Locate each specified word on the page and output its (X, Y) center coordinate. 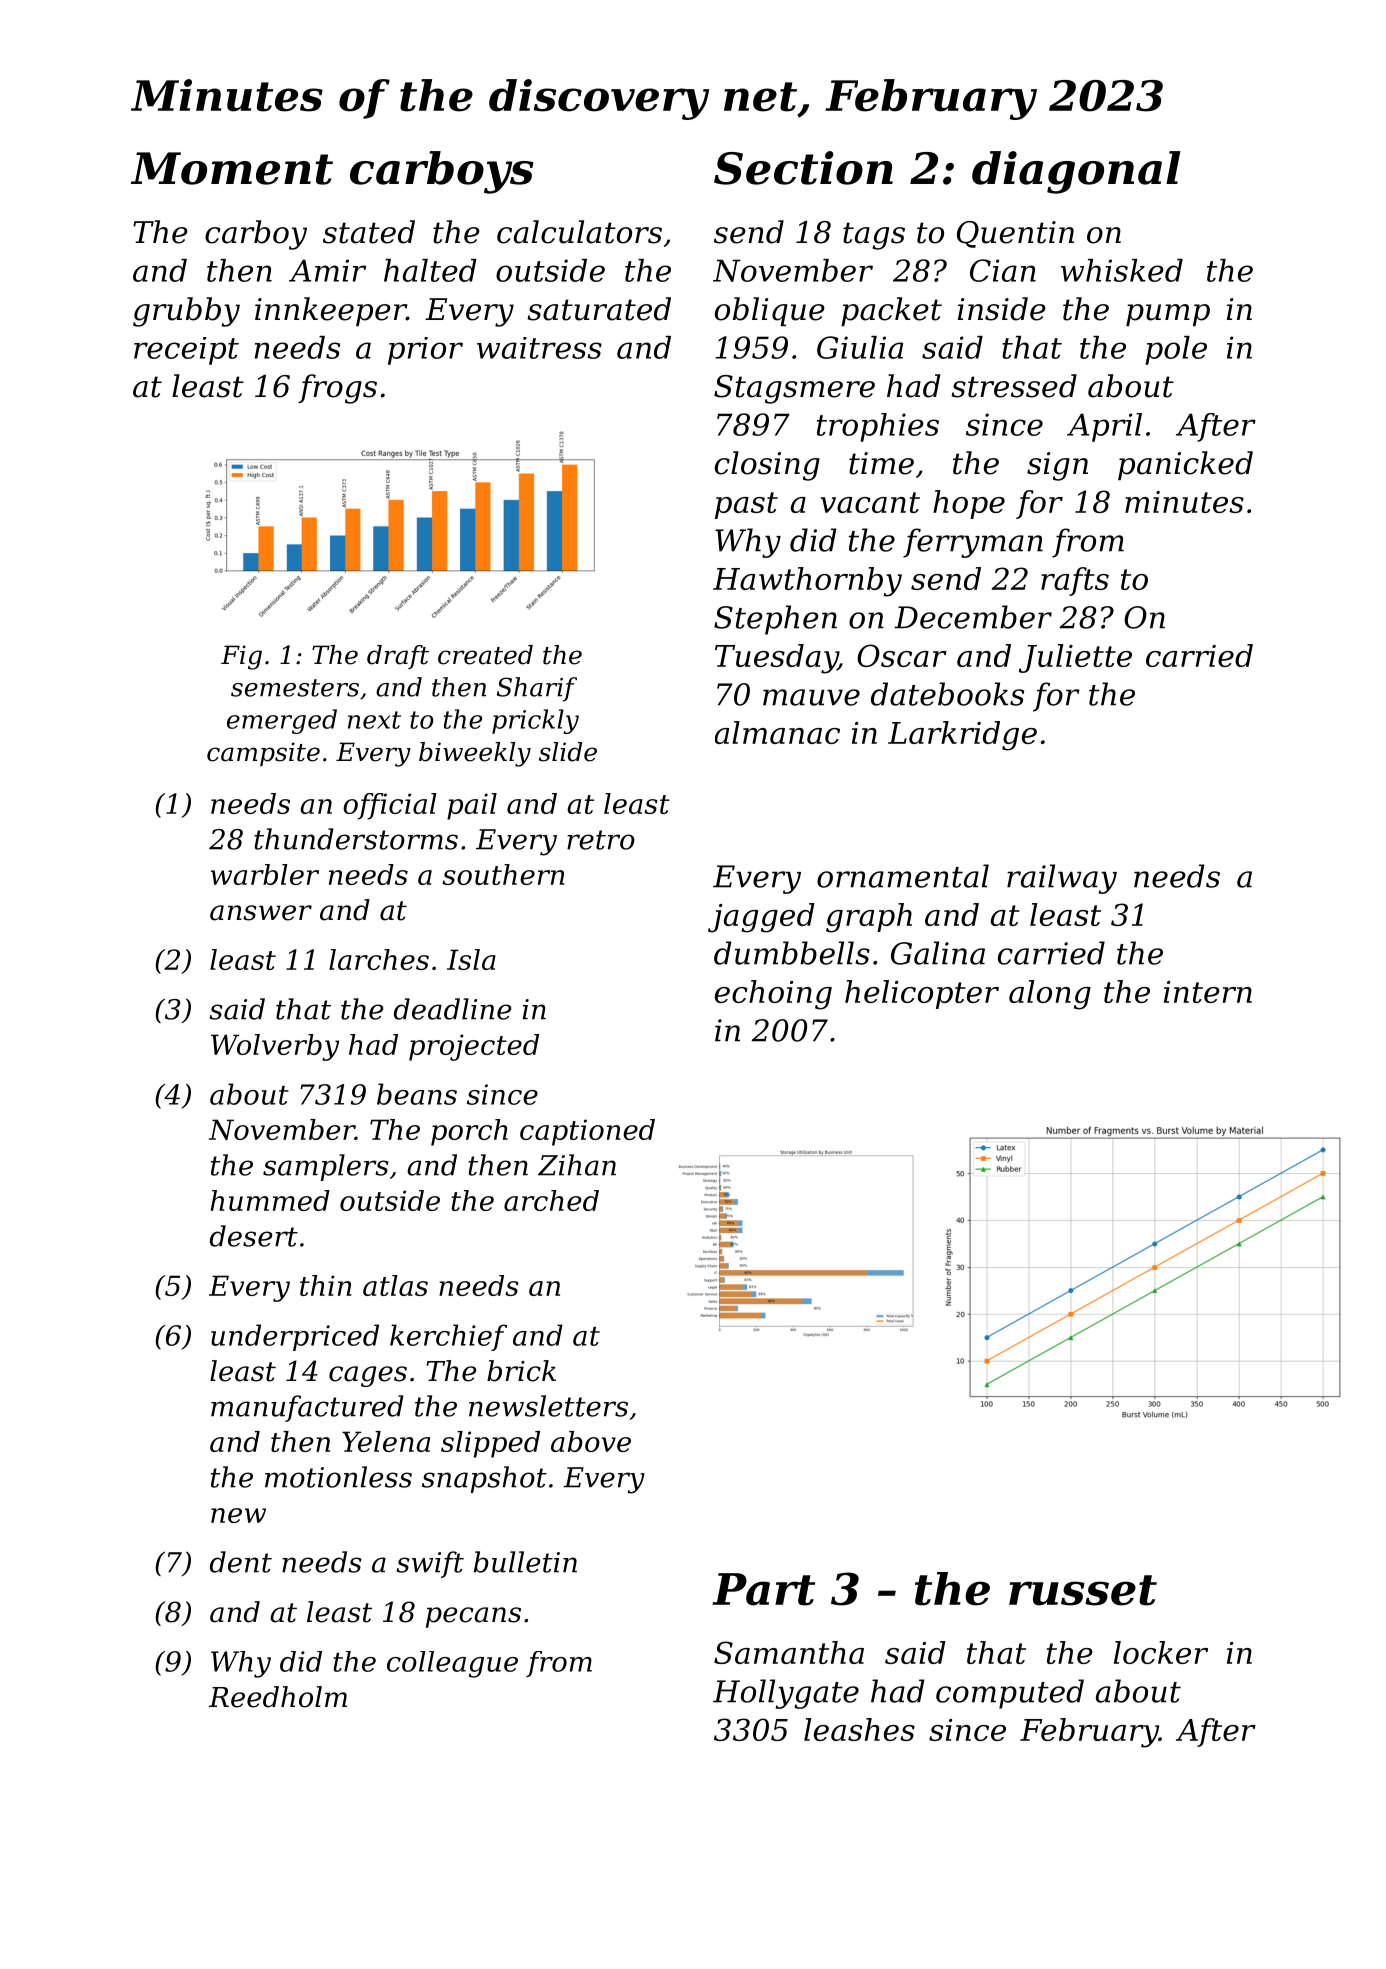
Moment (232, 168)
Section (803, 168)
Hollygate (786, 1694)
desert (254, 1236)
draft (398, 657)
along (1050, 995)
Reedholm (278, 1697)
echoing (773, 995)
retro (601, 840)
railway (1062, 879)
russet (1083, 1590)
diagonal (1076, 172)
